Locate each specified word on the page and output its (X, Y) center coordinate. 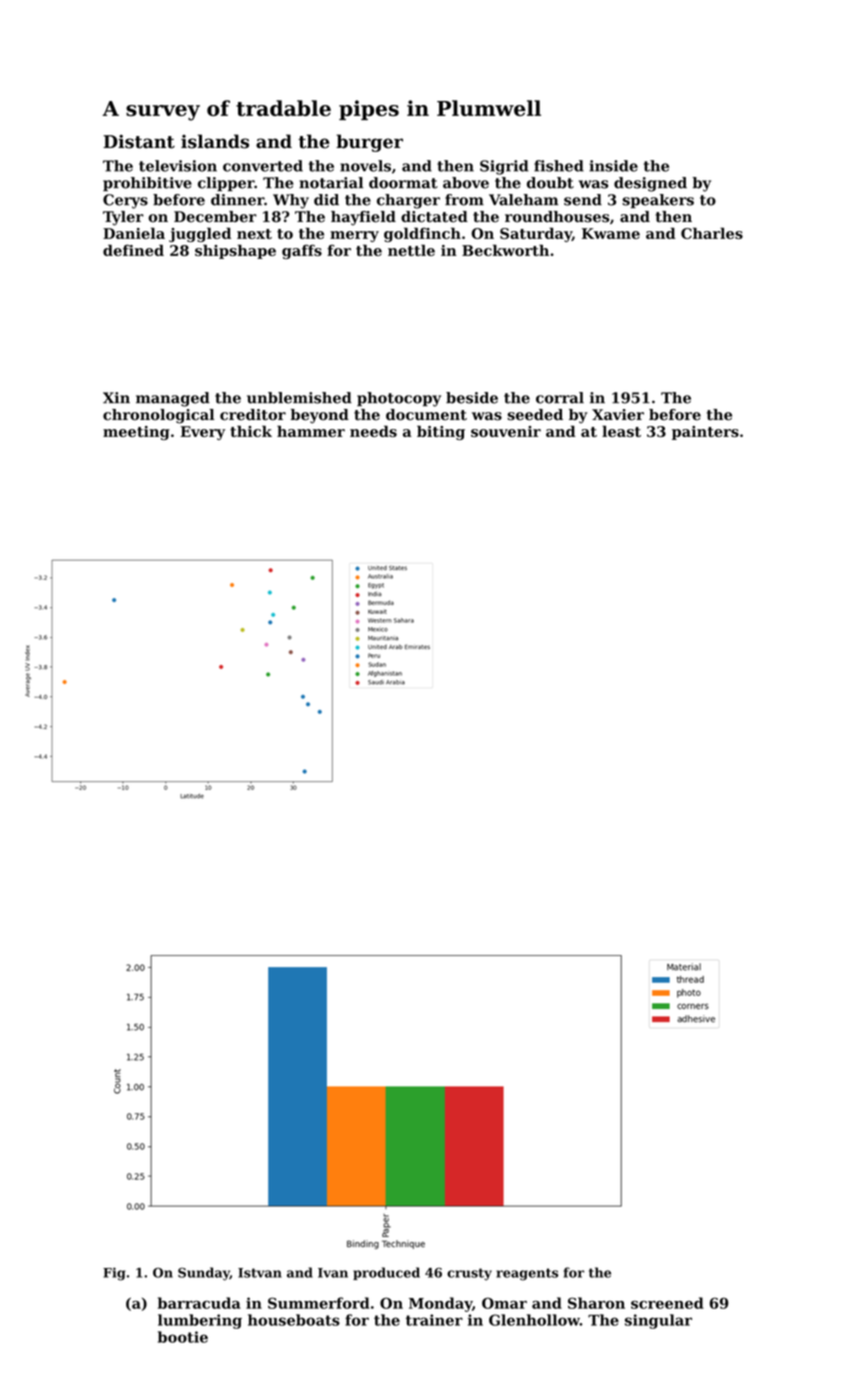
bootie (183, 1337)
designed (650, 184)
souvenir (506, 431)
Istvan (260, 1273)
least (621, 431)
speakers (658, 201)
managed (173, 399)
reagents (527, 1274)
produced (386, 1273)
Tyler (123, 218)
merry (354, 236)
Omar (504, 1303)
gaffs (302, 251)
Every (202, 433)
